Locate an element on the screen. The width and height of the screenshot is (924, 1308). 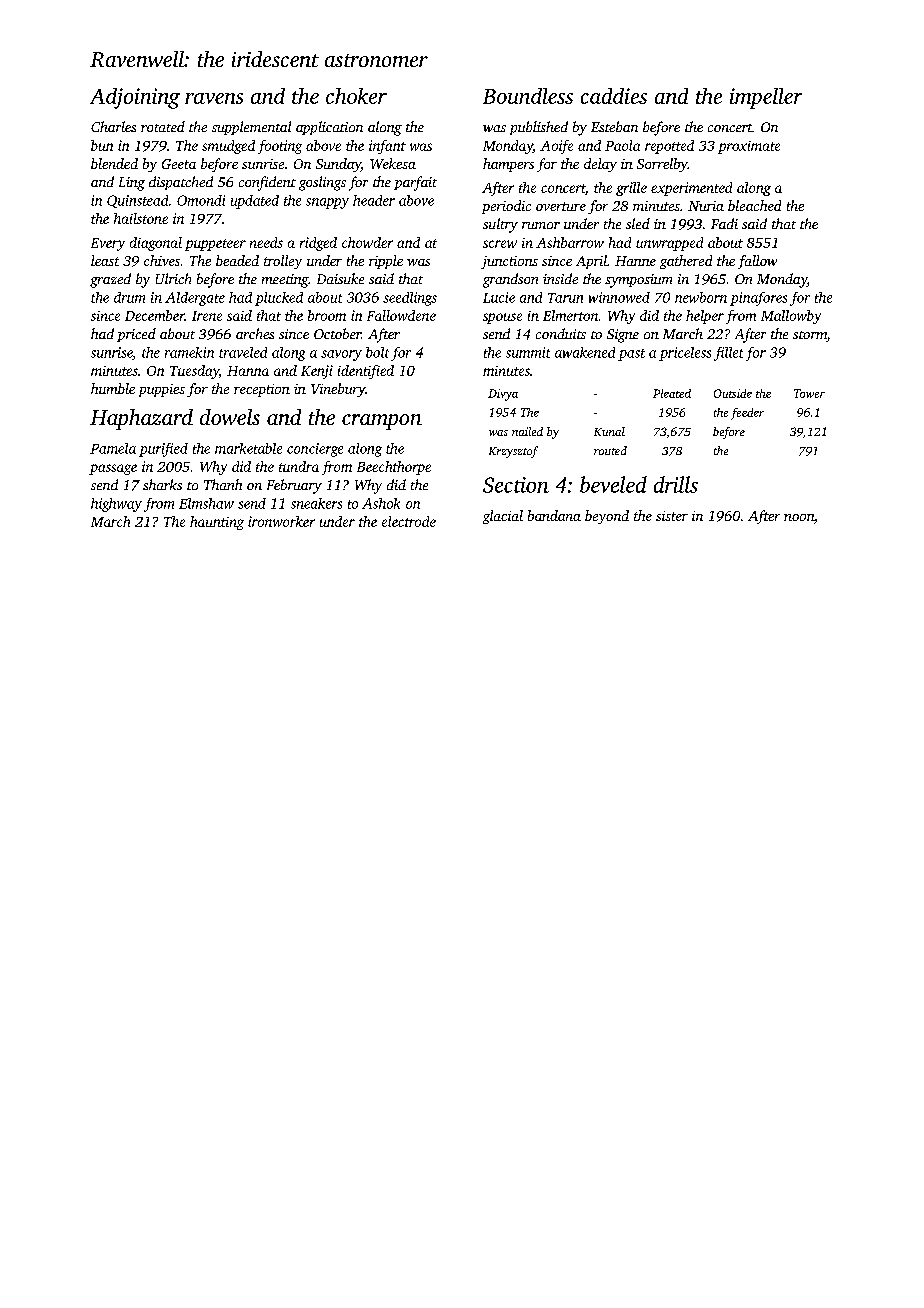
Boundless is located at coordinates (528, 96).
